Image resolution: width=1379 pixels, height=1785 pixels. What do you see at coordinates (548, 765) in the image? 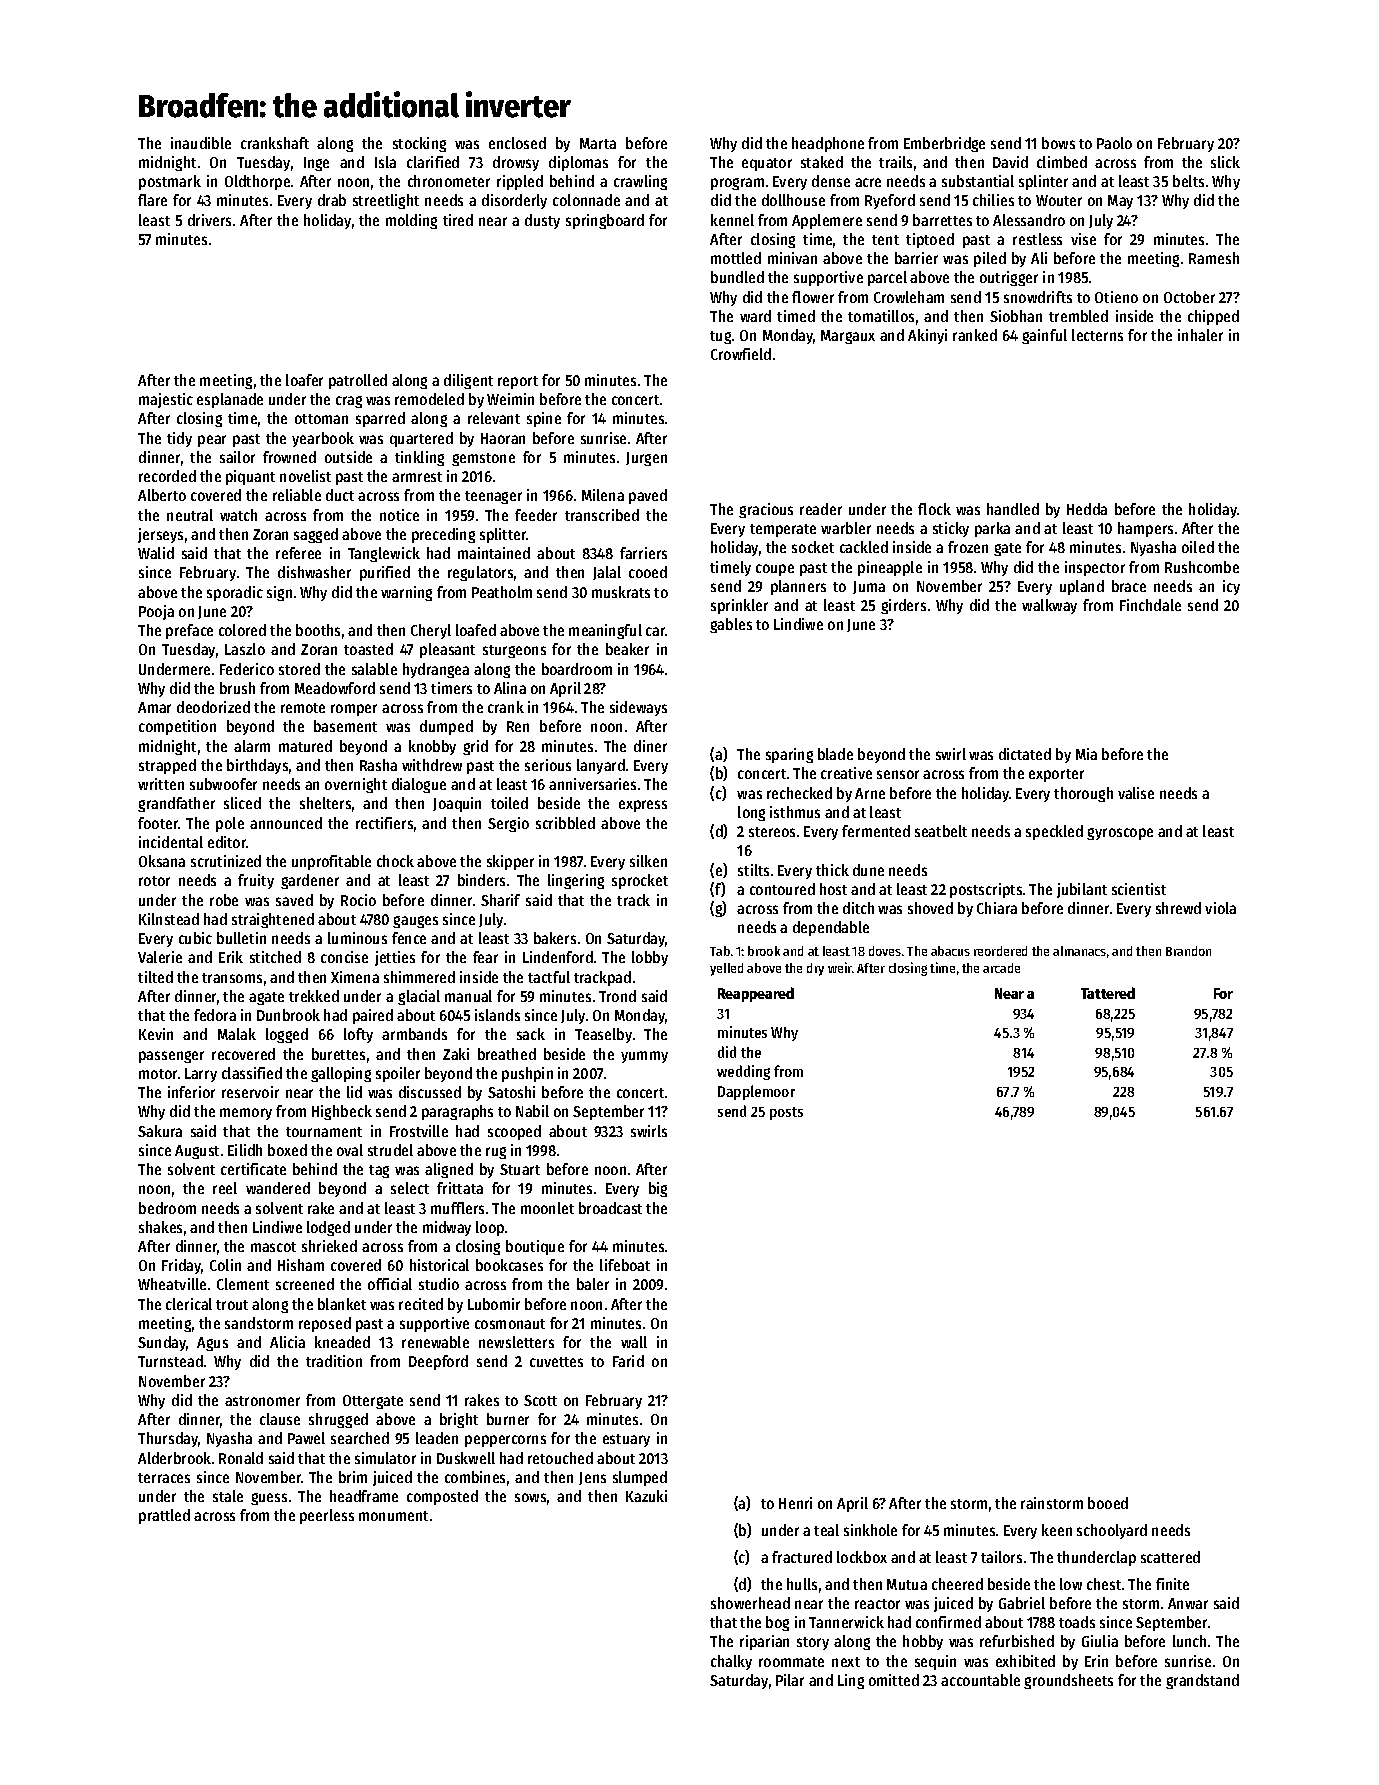
I see `serious` at bounding box center [548, 765].
